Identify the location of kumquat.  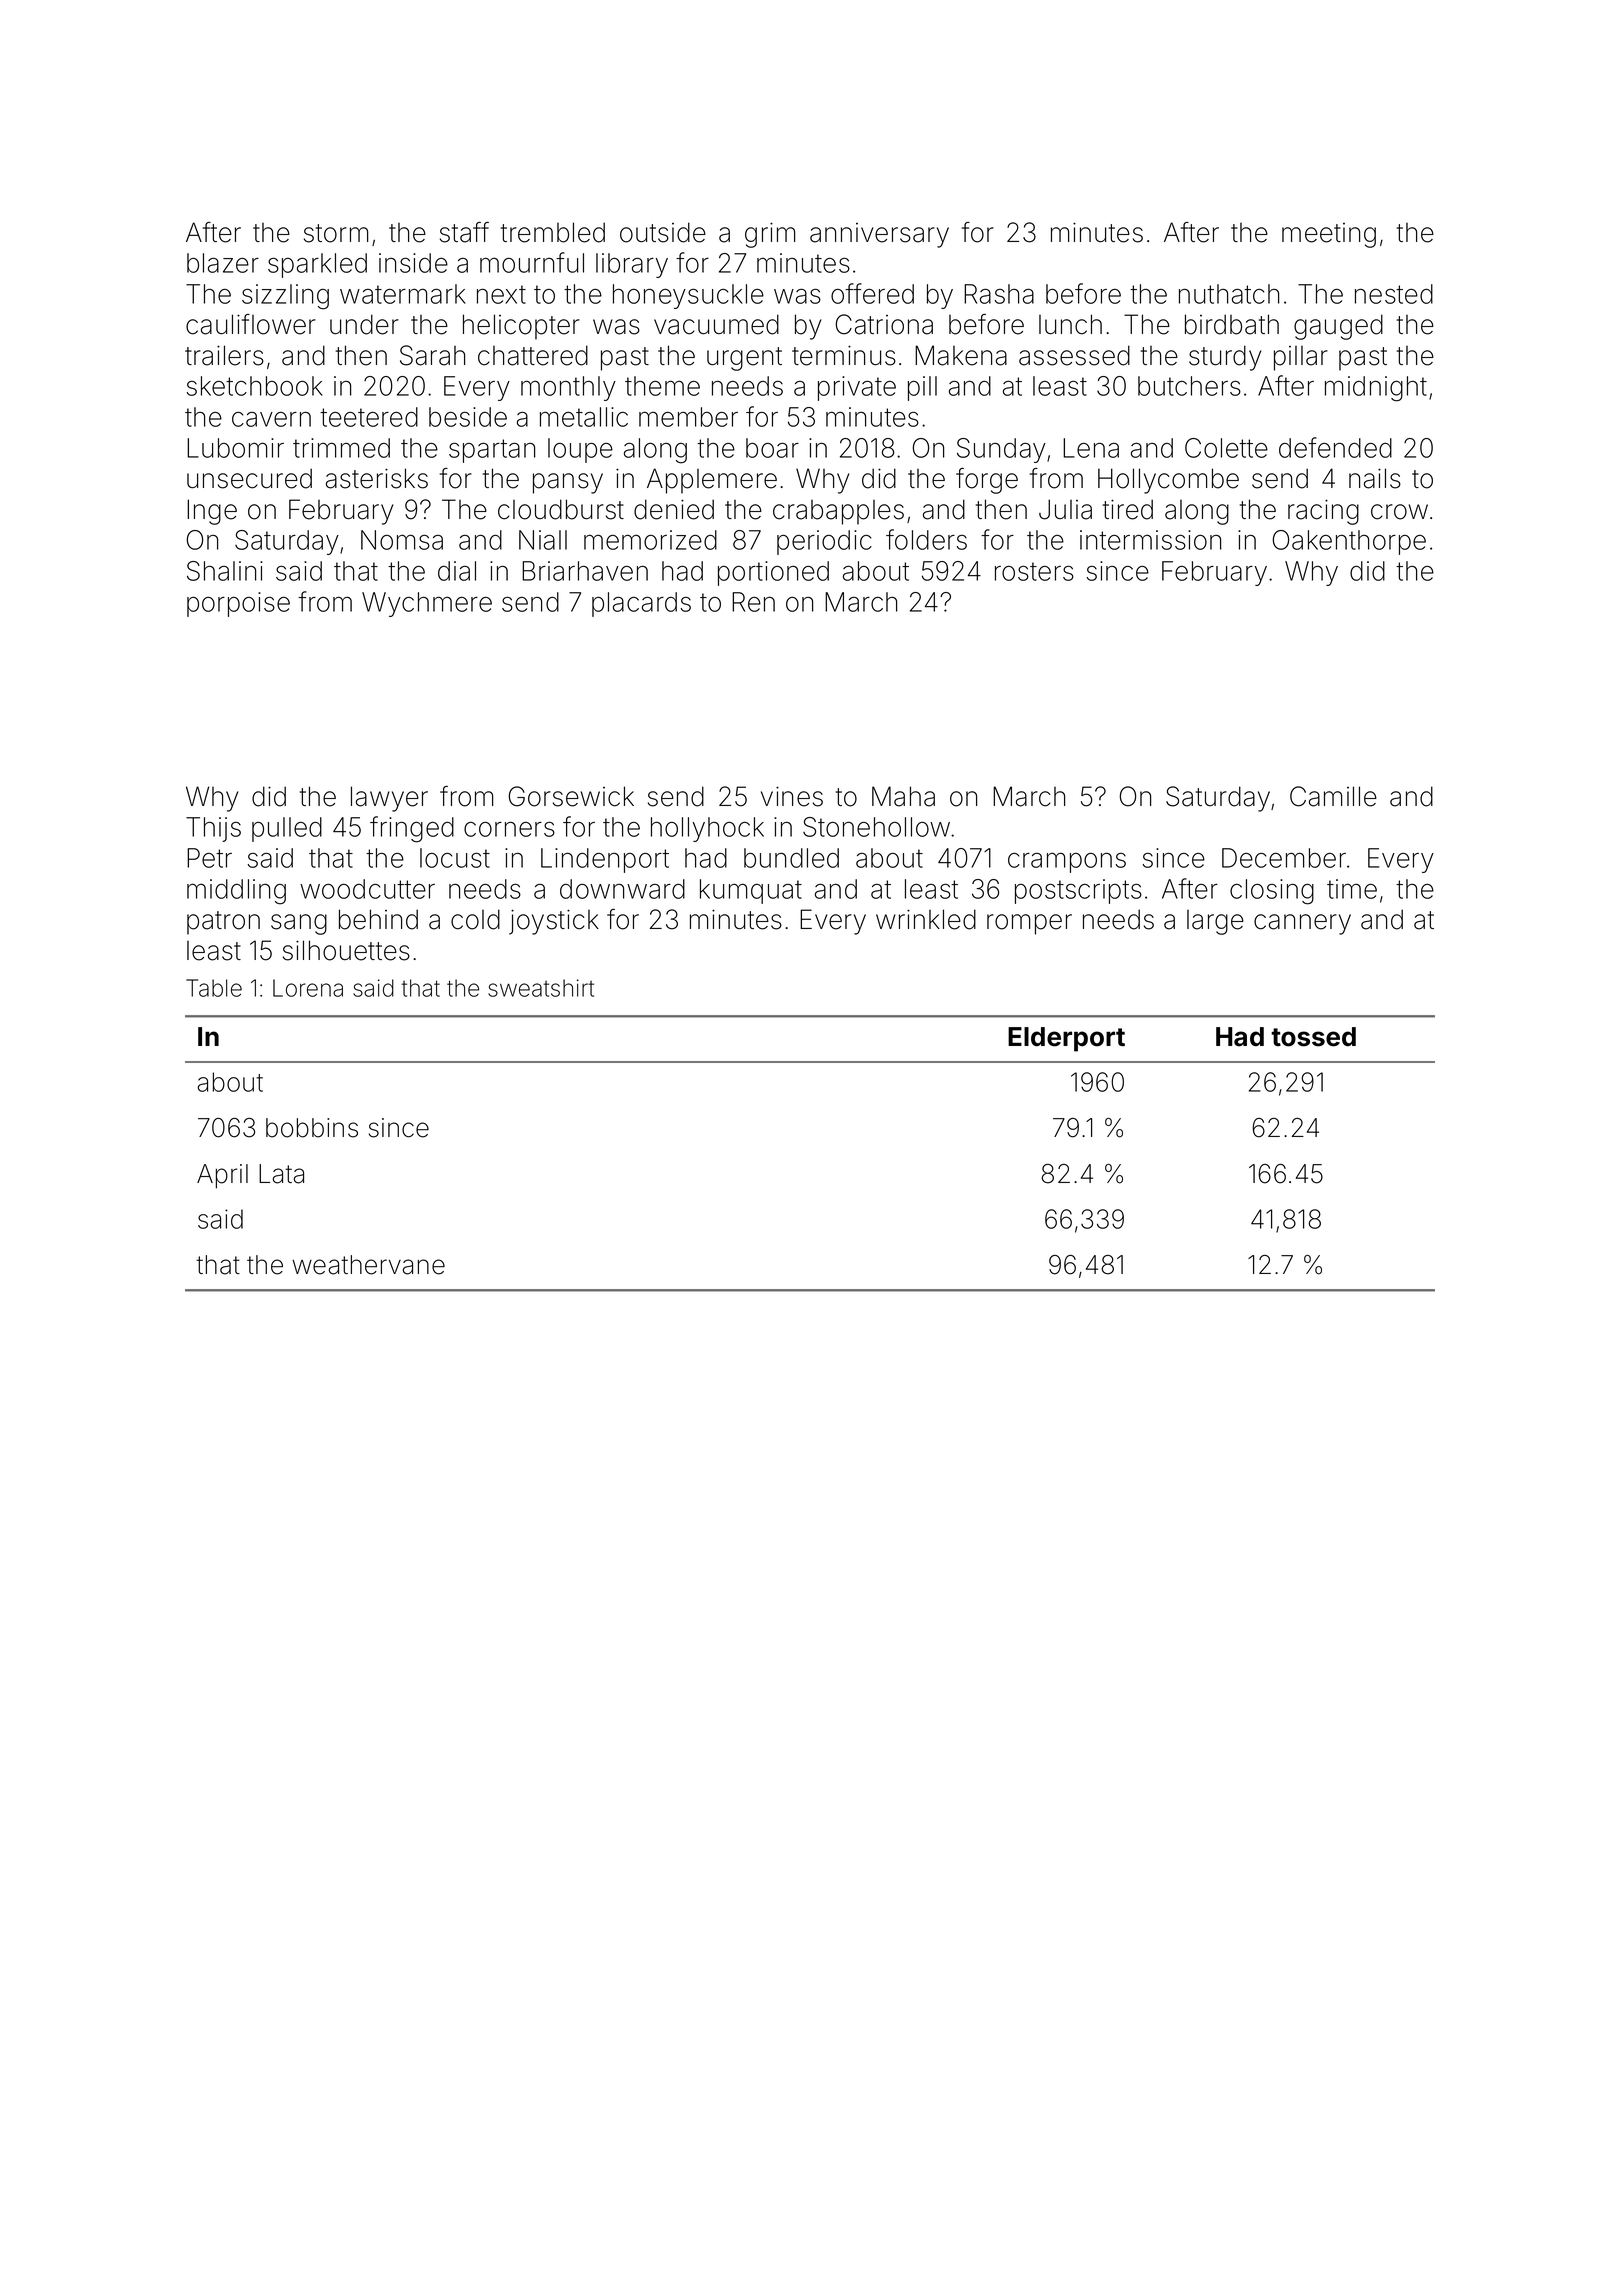
(751, 891).
